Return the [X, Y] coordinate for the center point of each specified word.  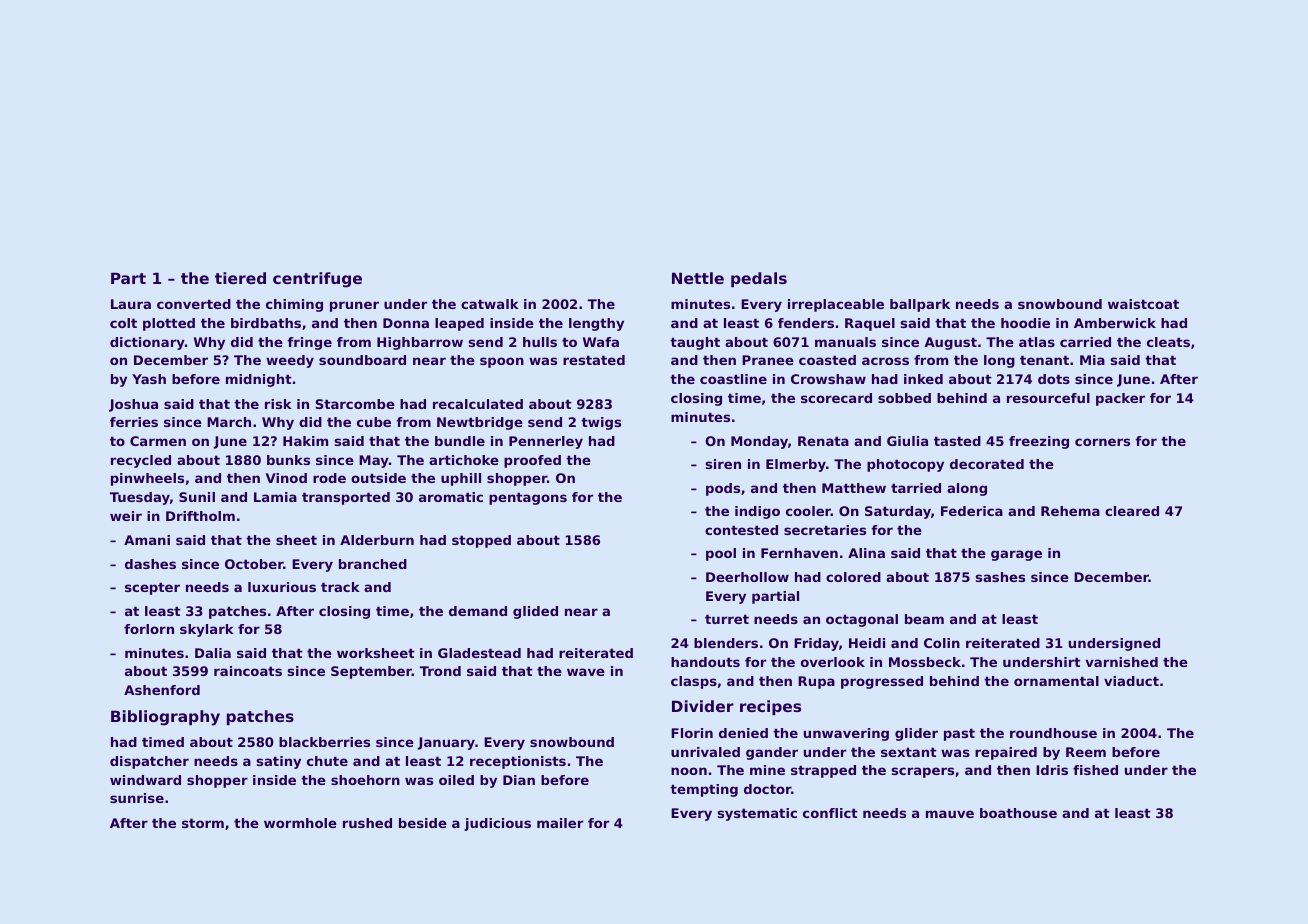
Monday [759, 442]
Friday [816, 644]
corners [1102, 442]
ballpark [920, 305]
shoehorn [365, 780]
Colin [942, 643]
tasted [957, 441]
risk [278, 404]
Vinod [286, 478]
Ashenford [162, 690]
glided [535, 612]
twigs [601, 423]
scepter [152, 588]
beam [924, 619]
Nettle [698, 278]
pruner [354, 306]
